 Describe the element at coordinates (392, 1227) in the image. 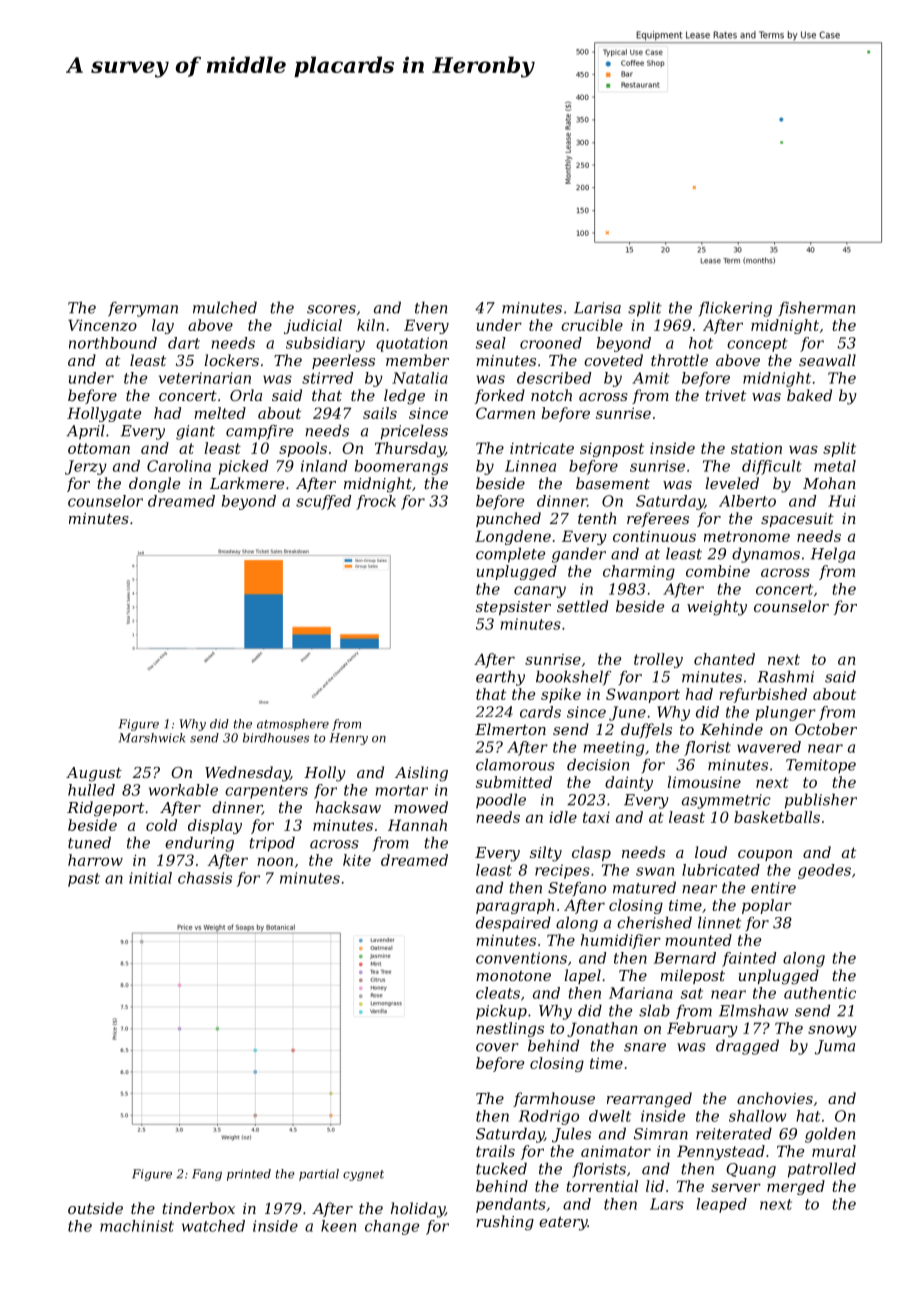

I see `change` at that location.
